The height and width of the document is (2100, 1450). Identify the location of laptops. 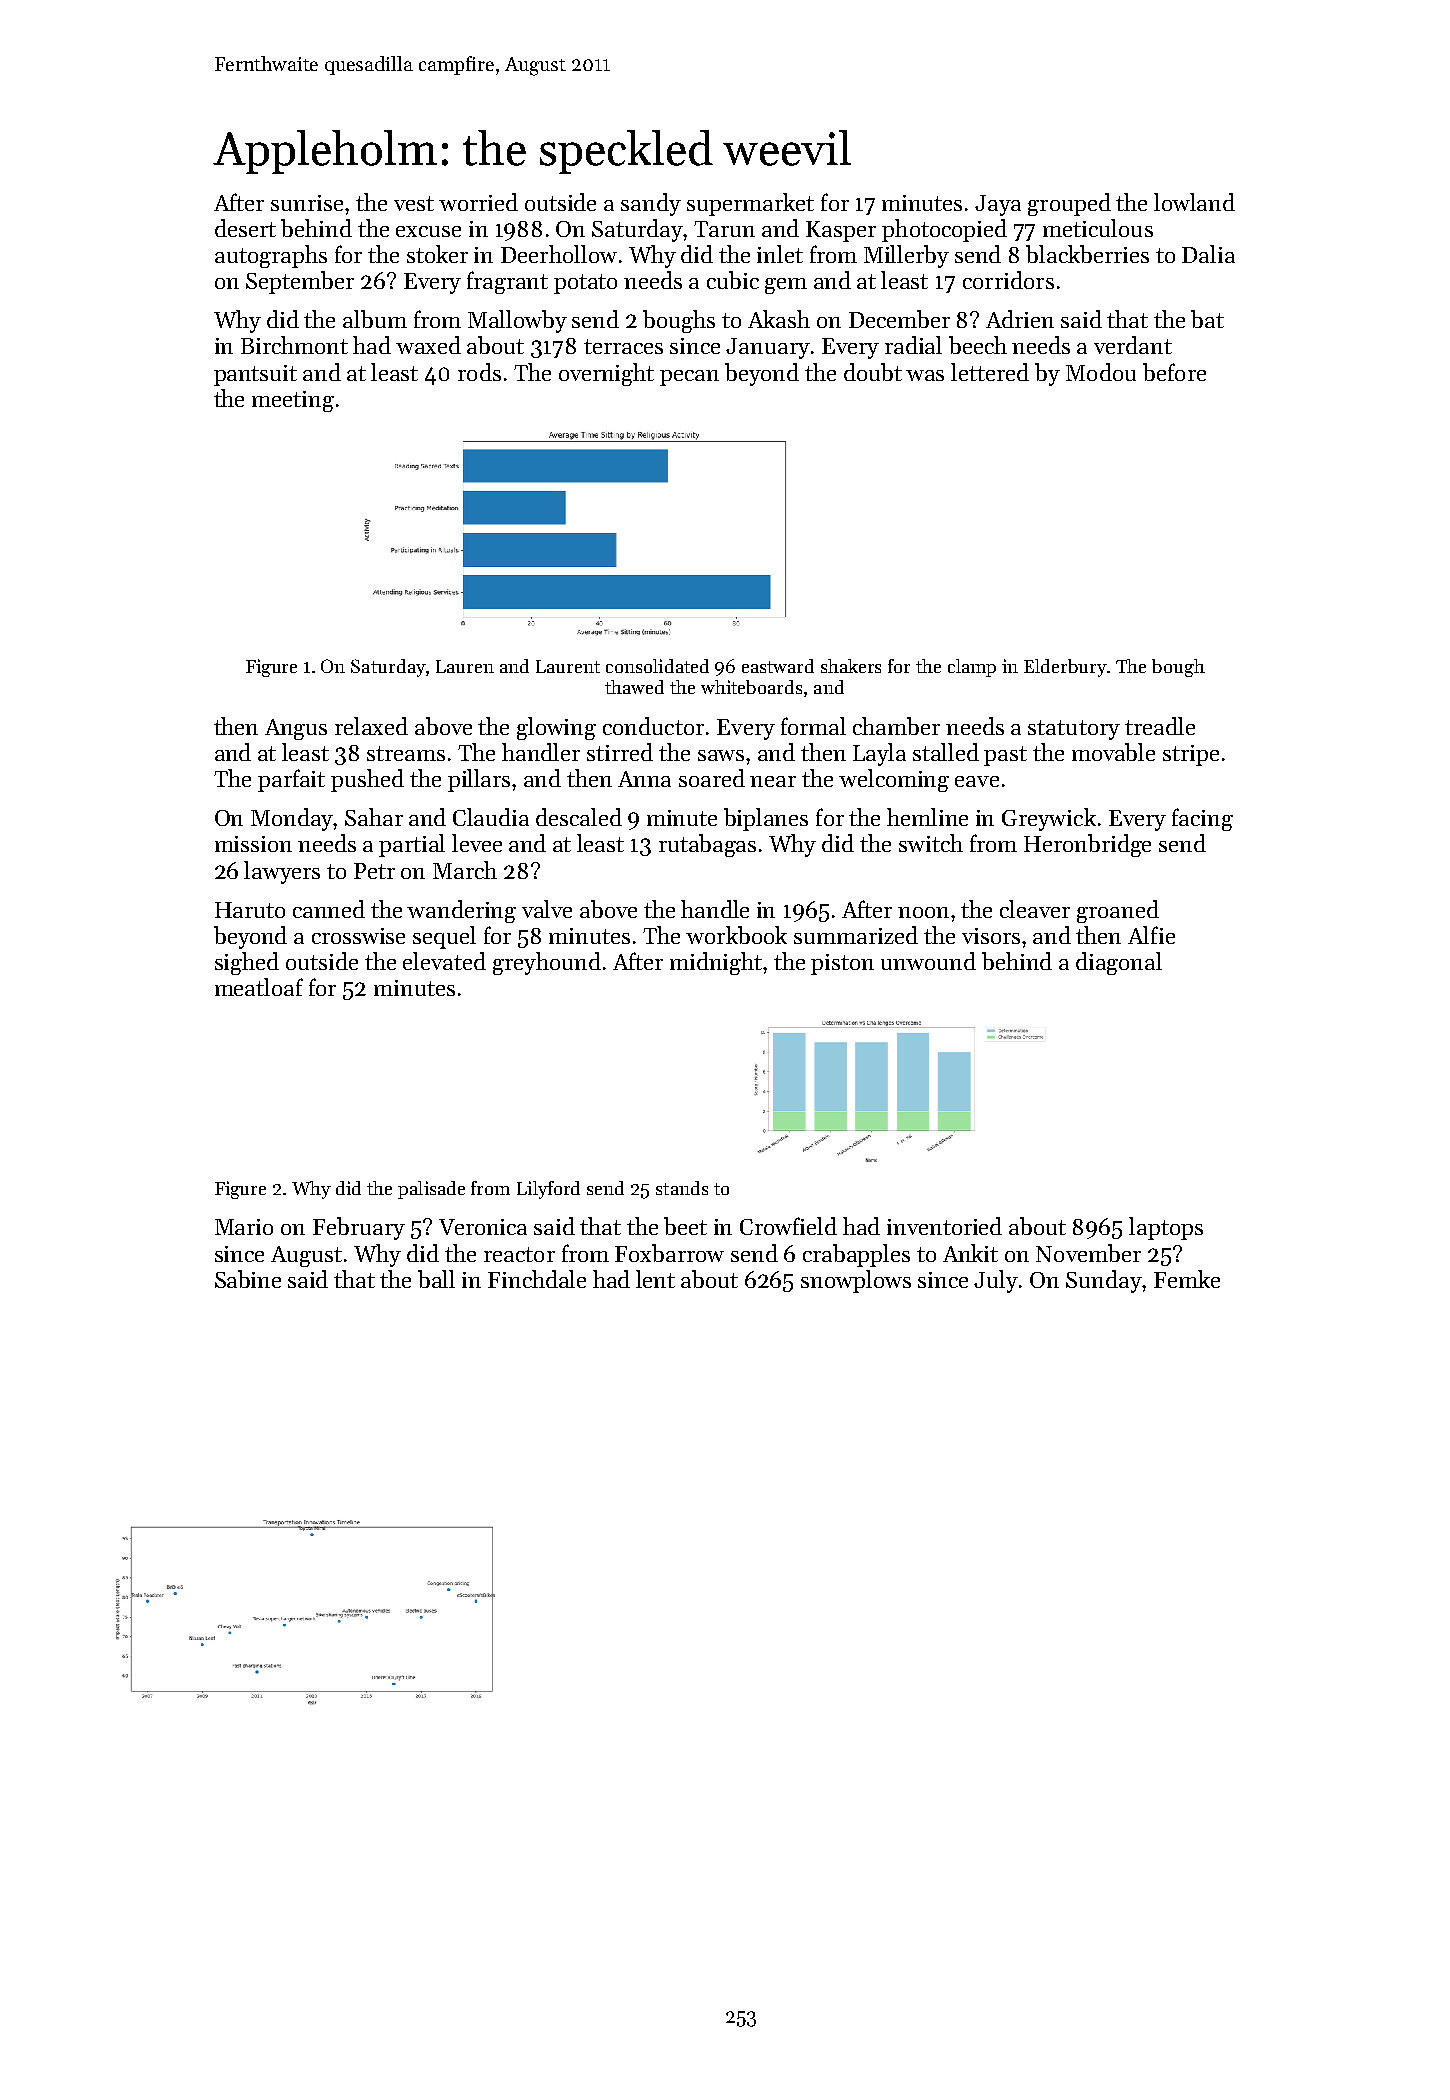
(1166, 1228).
